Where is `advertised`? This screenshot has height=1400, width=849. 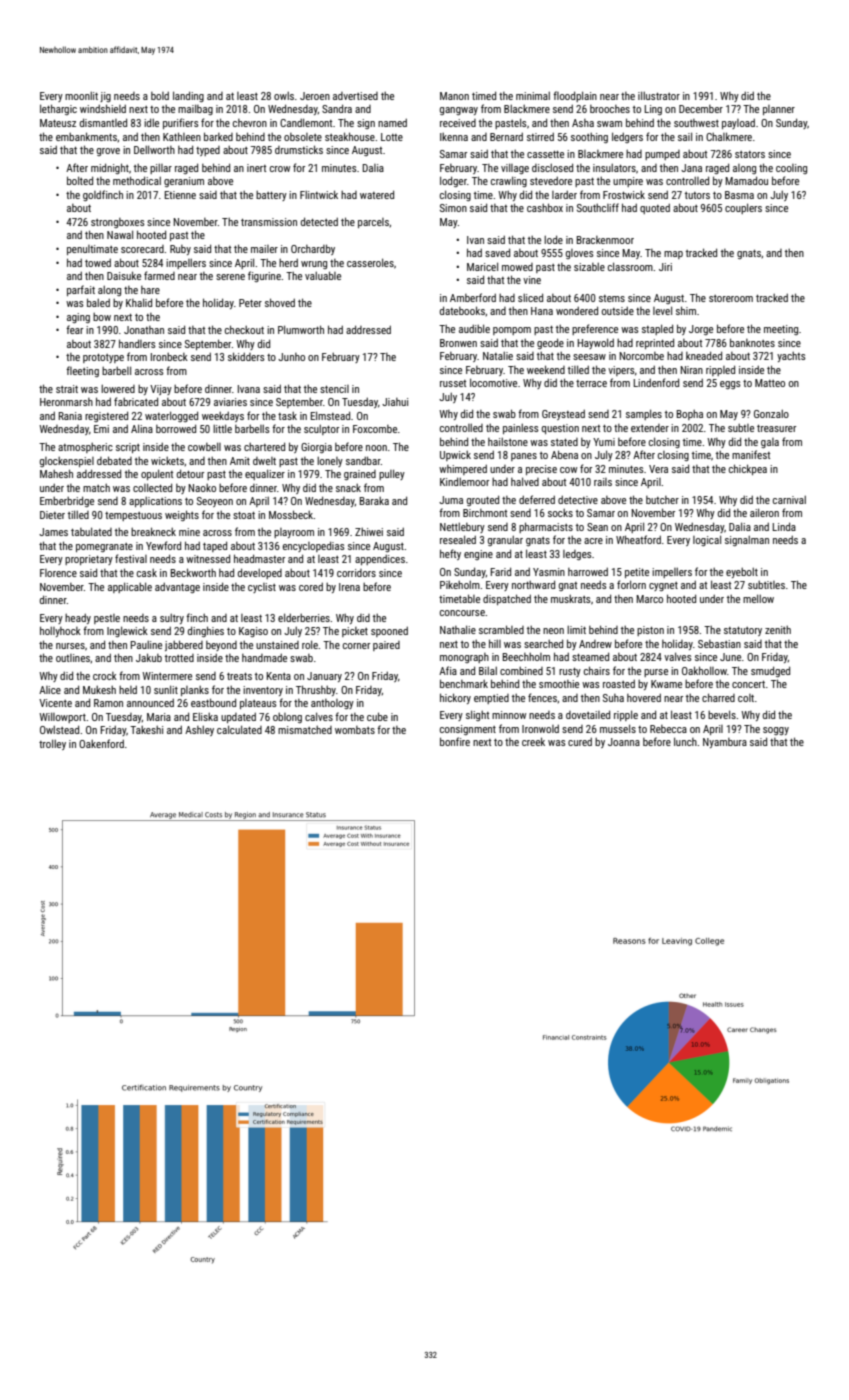
advertised is located at coordinates (355, 96).
